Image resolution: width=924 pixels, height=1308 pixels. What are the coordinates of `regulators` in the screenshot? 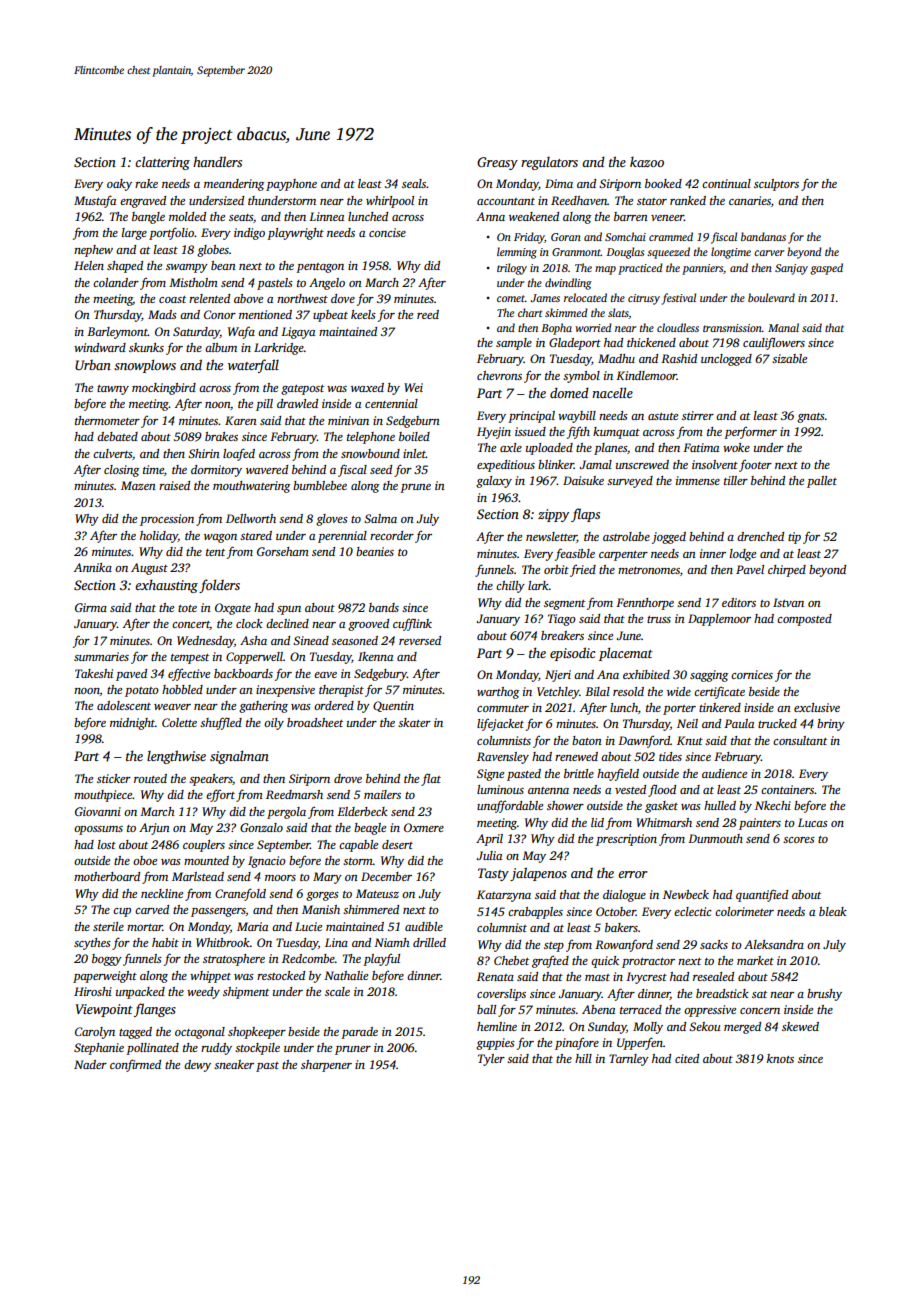 It's located at (549, 163).
